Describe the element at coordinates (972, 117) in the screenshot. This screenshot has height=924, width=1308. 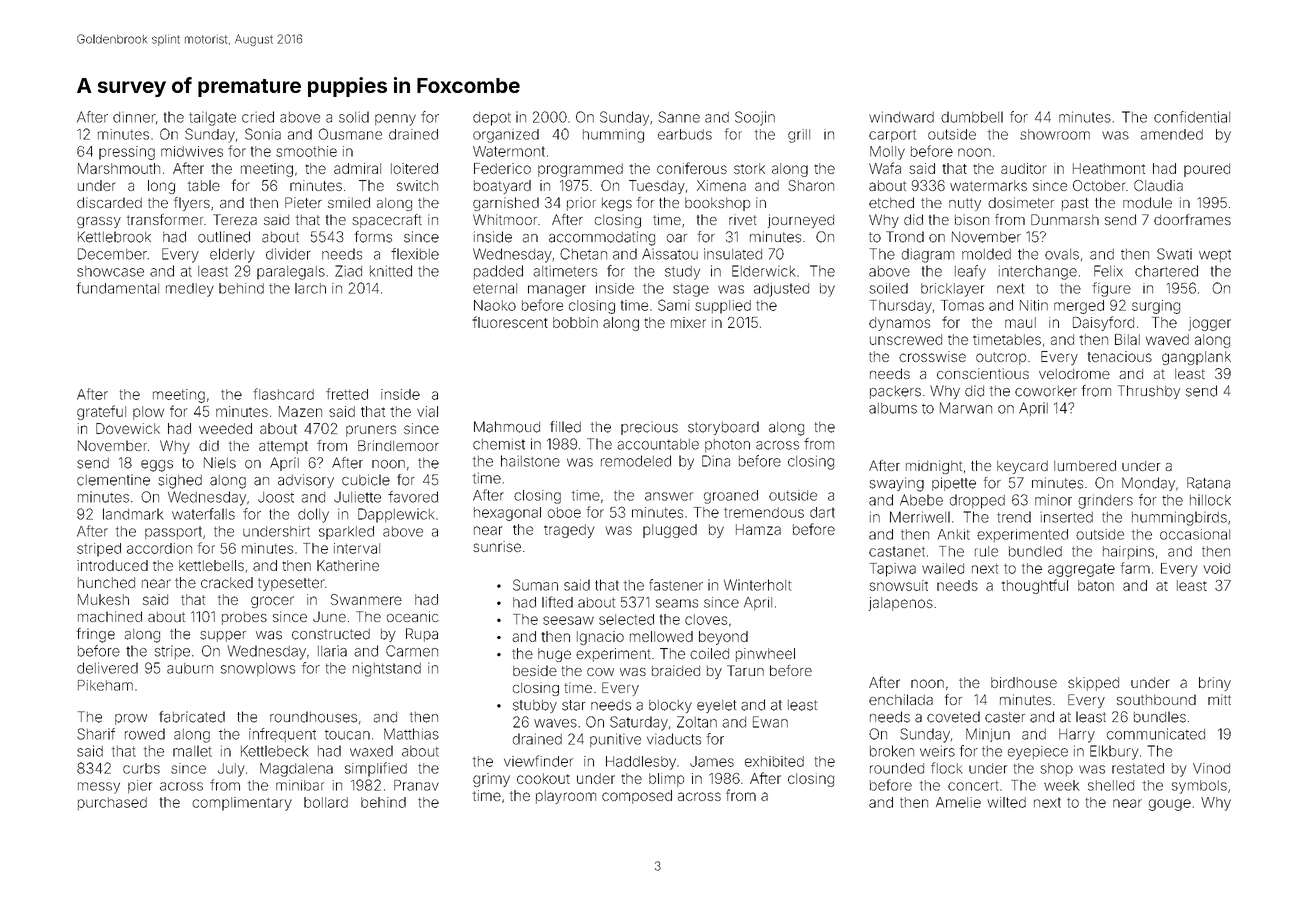
I see `dumbbell` at that location.
